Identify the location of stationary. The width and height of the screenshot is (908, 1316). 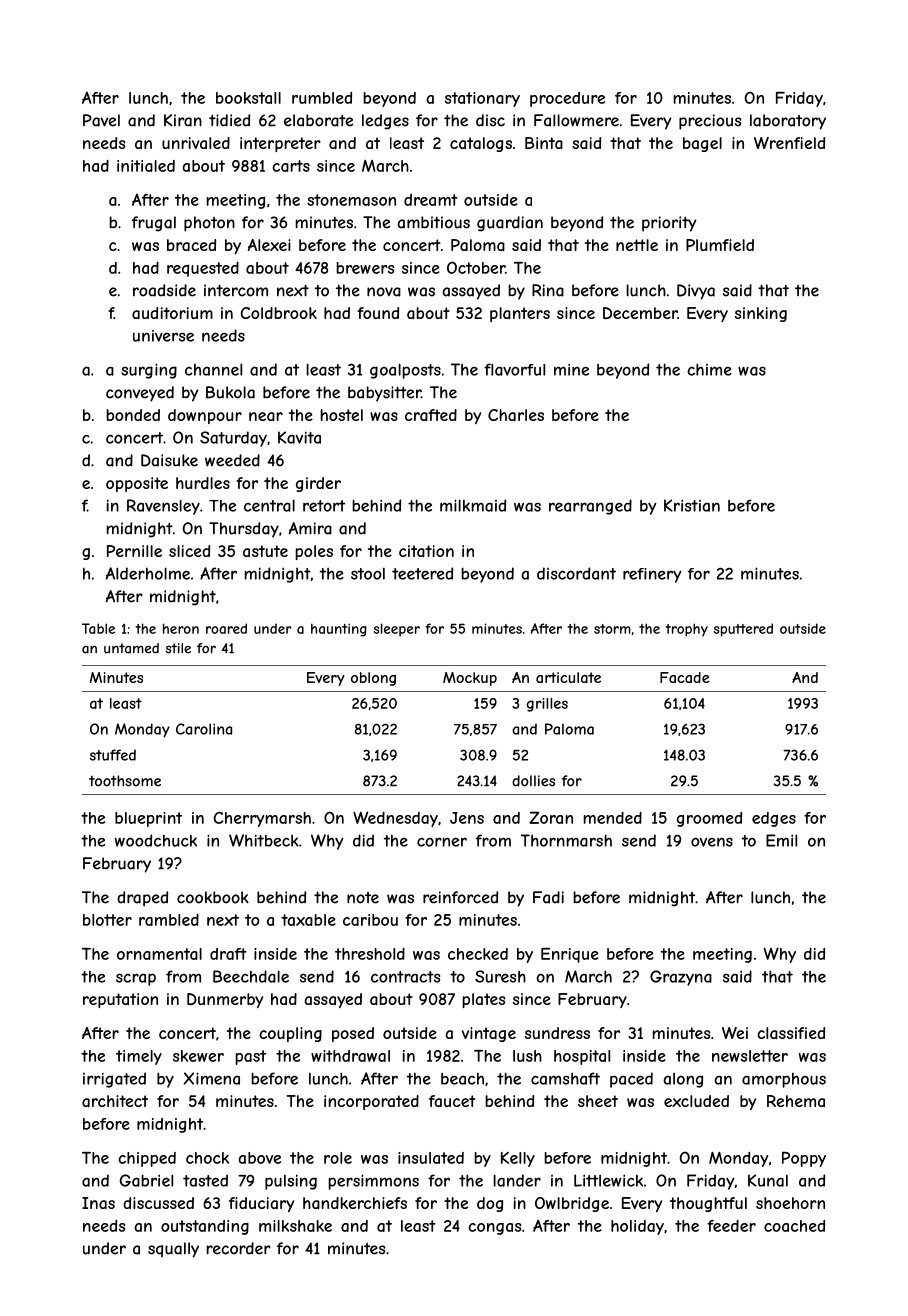
(482, 99).
